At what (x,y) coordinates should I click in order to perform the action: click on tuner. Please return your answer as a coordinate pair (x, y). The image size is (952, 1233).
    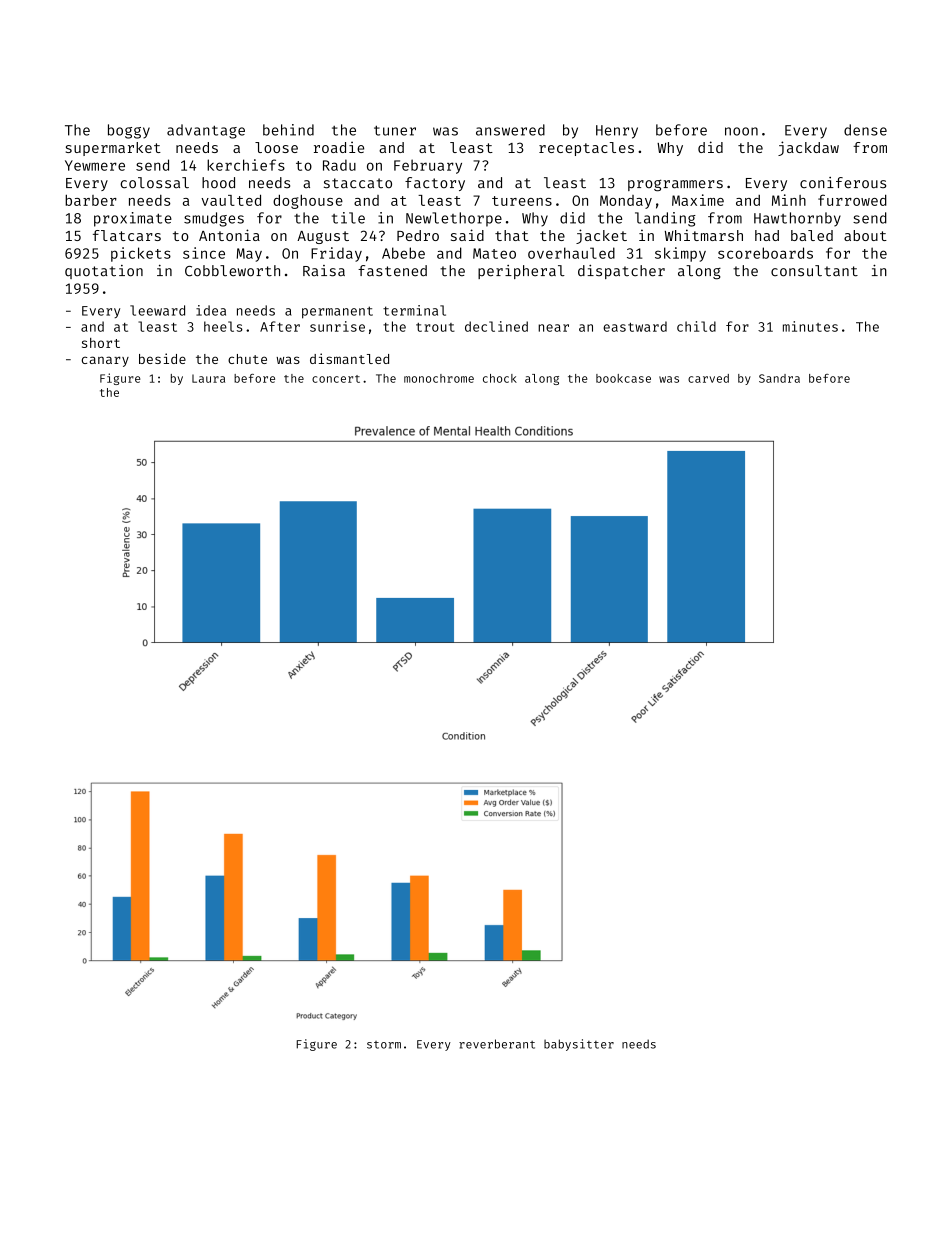
    Looking at the image, I should click on (395, 130).
